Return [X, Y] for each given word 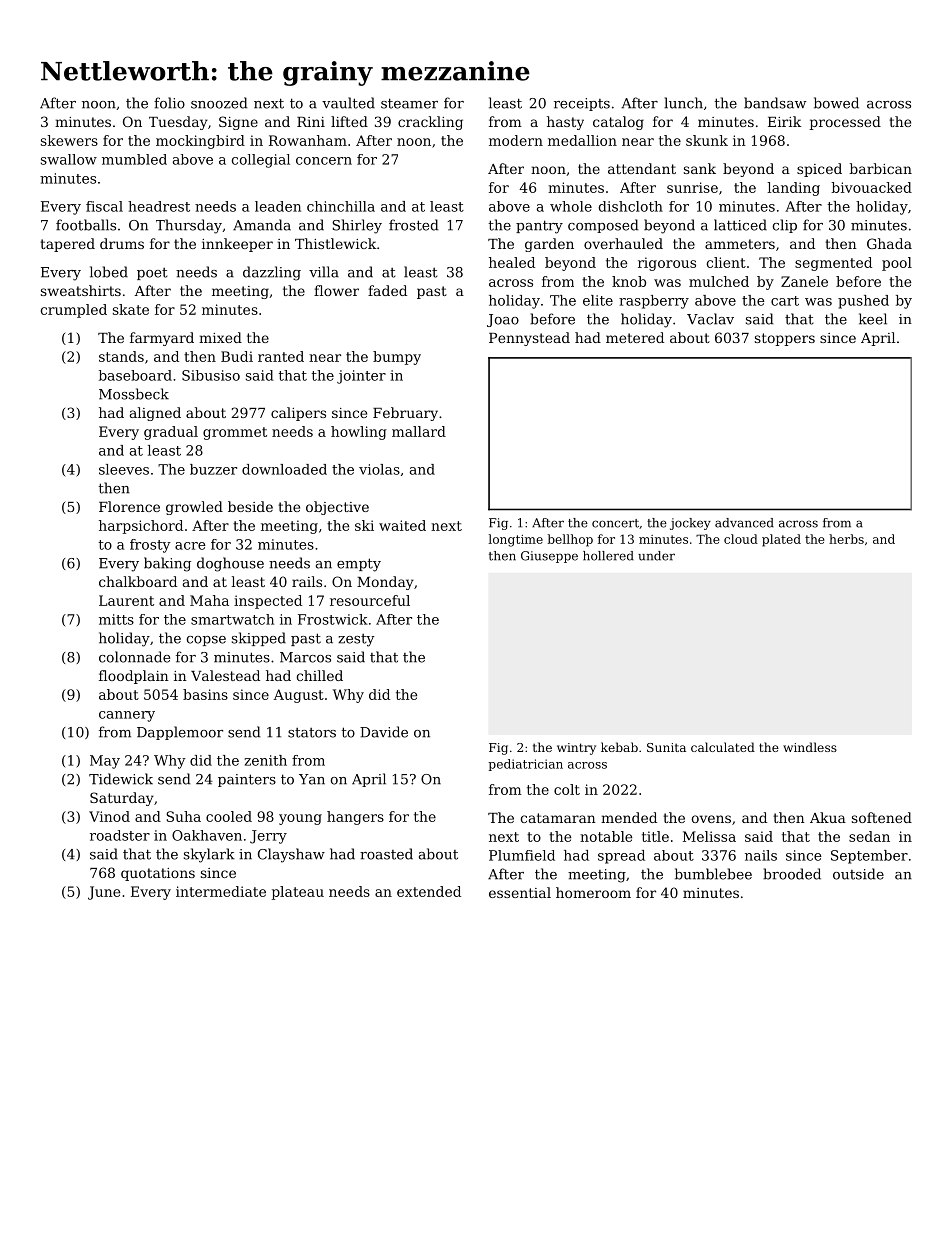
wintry [576, 749]
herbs [846, 539]
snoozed [219, 103]
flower [336, 290]
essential [520, 892]
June [104, 893]
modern [516, 140]
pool [897, 264]
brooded [792, 874]
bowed [836, 103]
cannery [127, 716]
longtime [515, 540]
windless [810, 747]
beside [250, 506]
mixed [220, 337]
